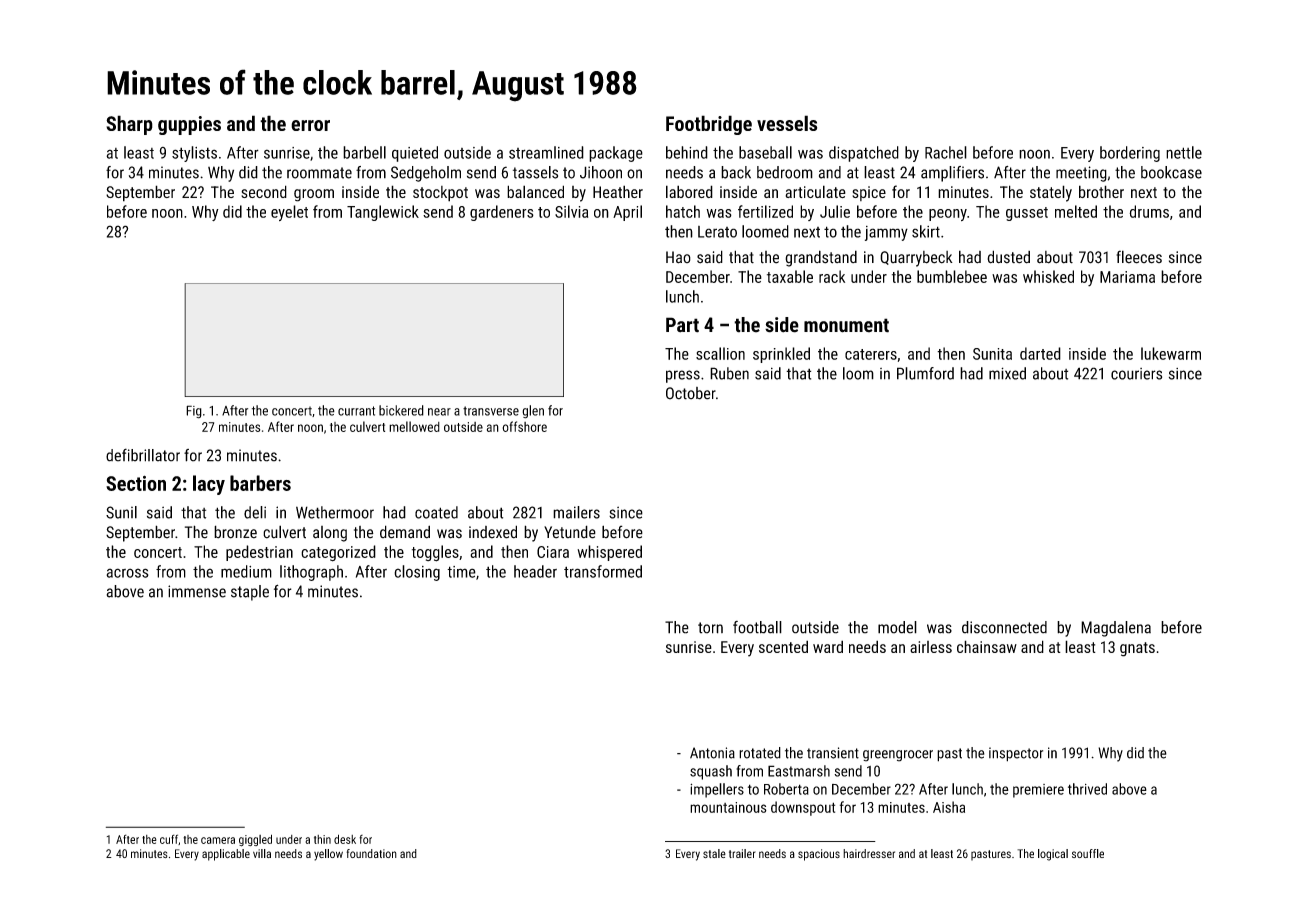 Image resolution: width=1308 pixels, height=924 pixels. What do you see at coordinates (678, 257) in the image?
I see `Hao` at bounding box center [678, 257].
